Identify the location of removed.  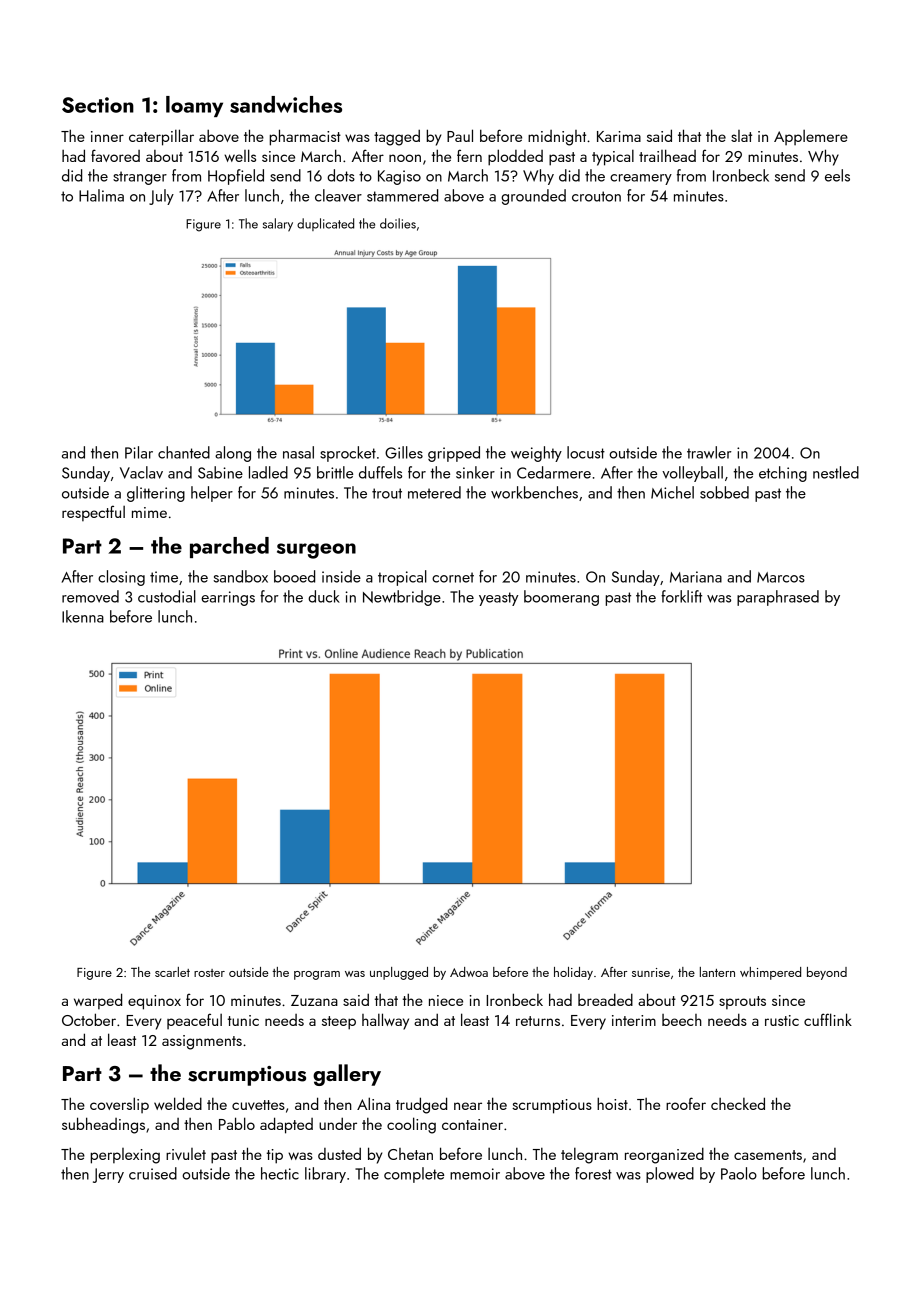
(90, 596).
